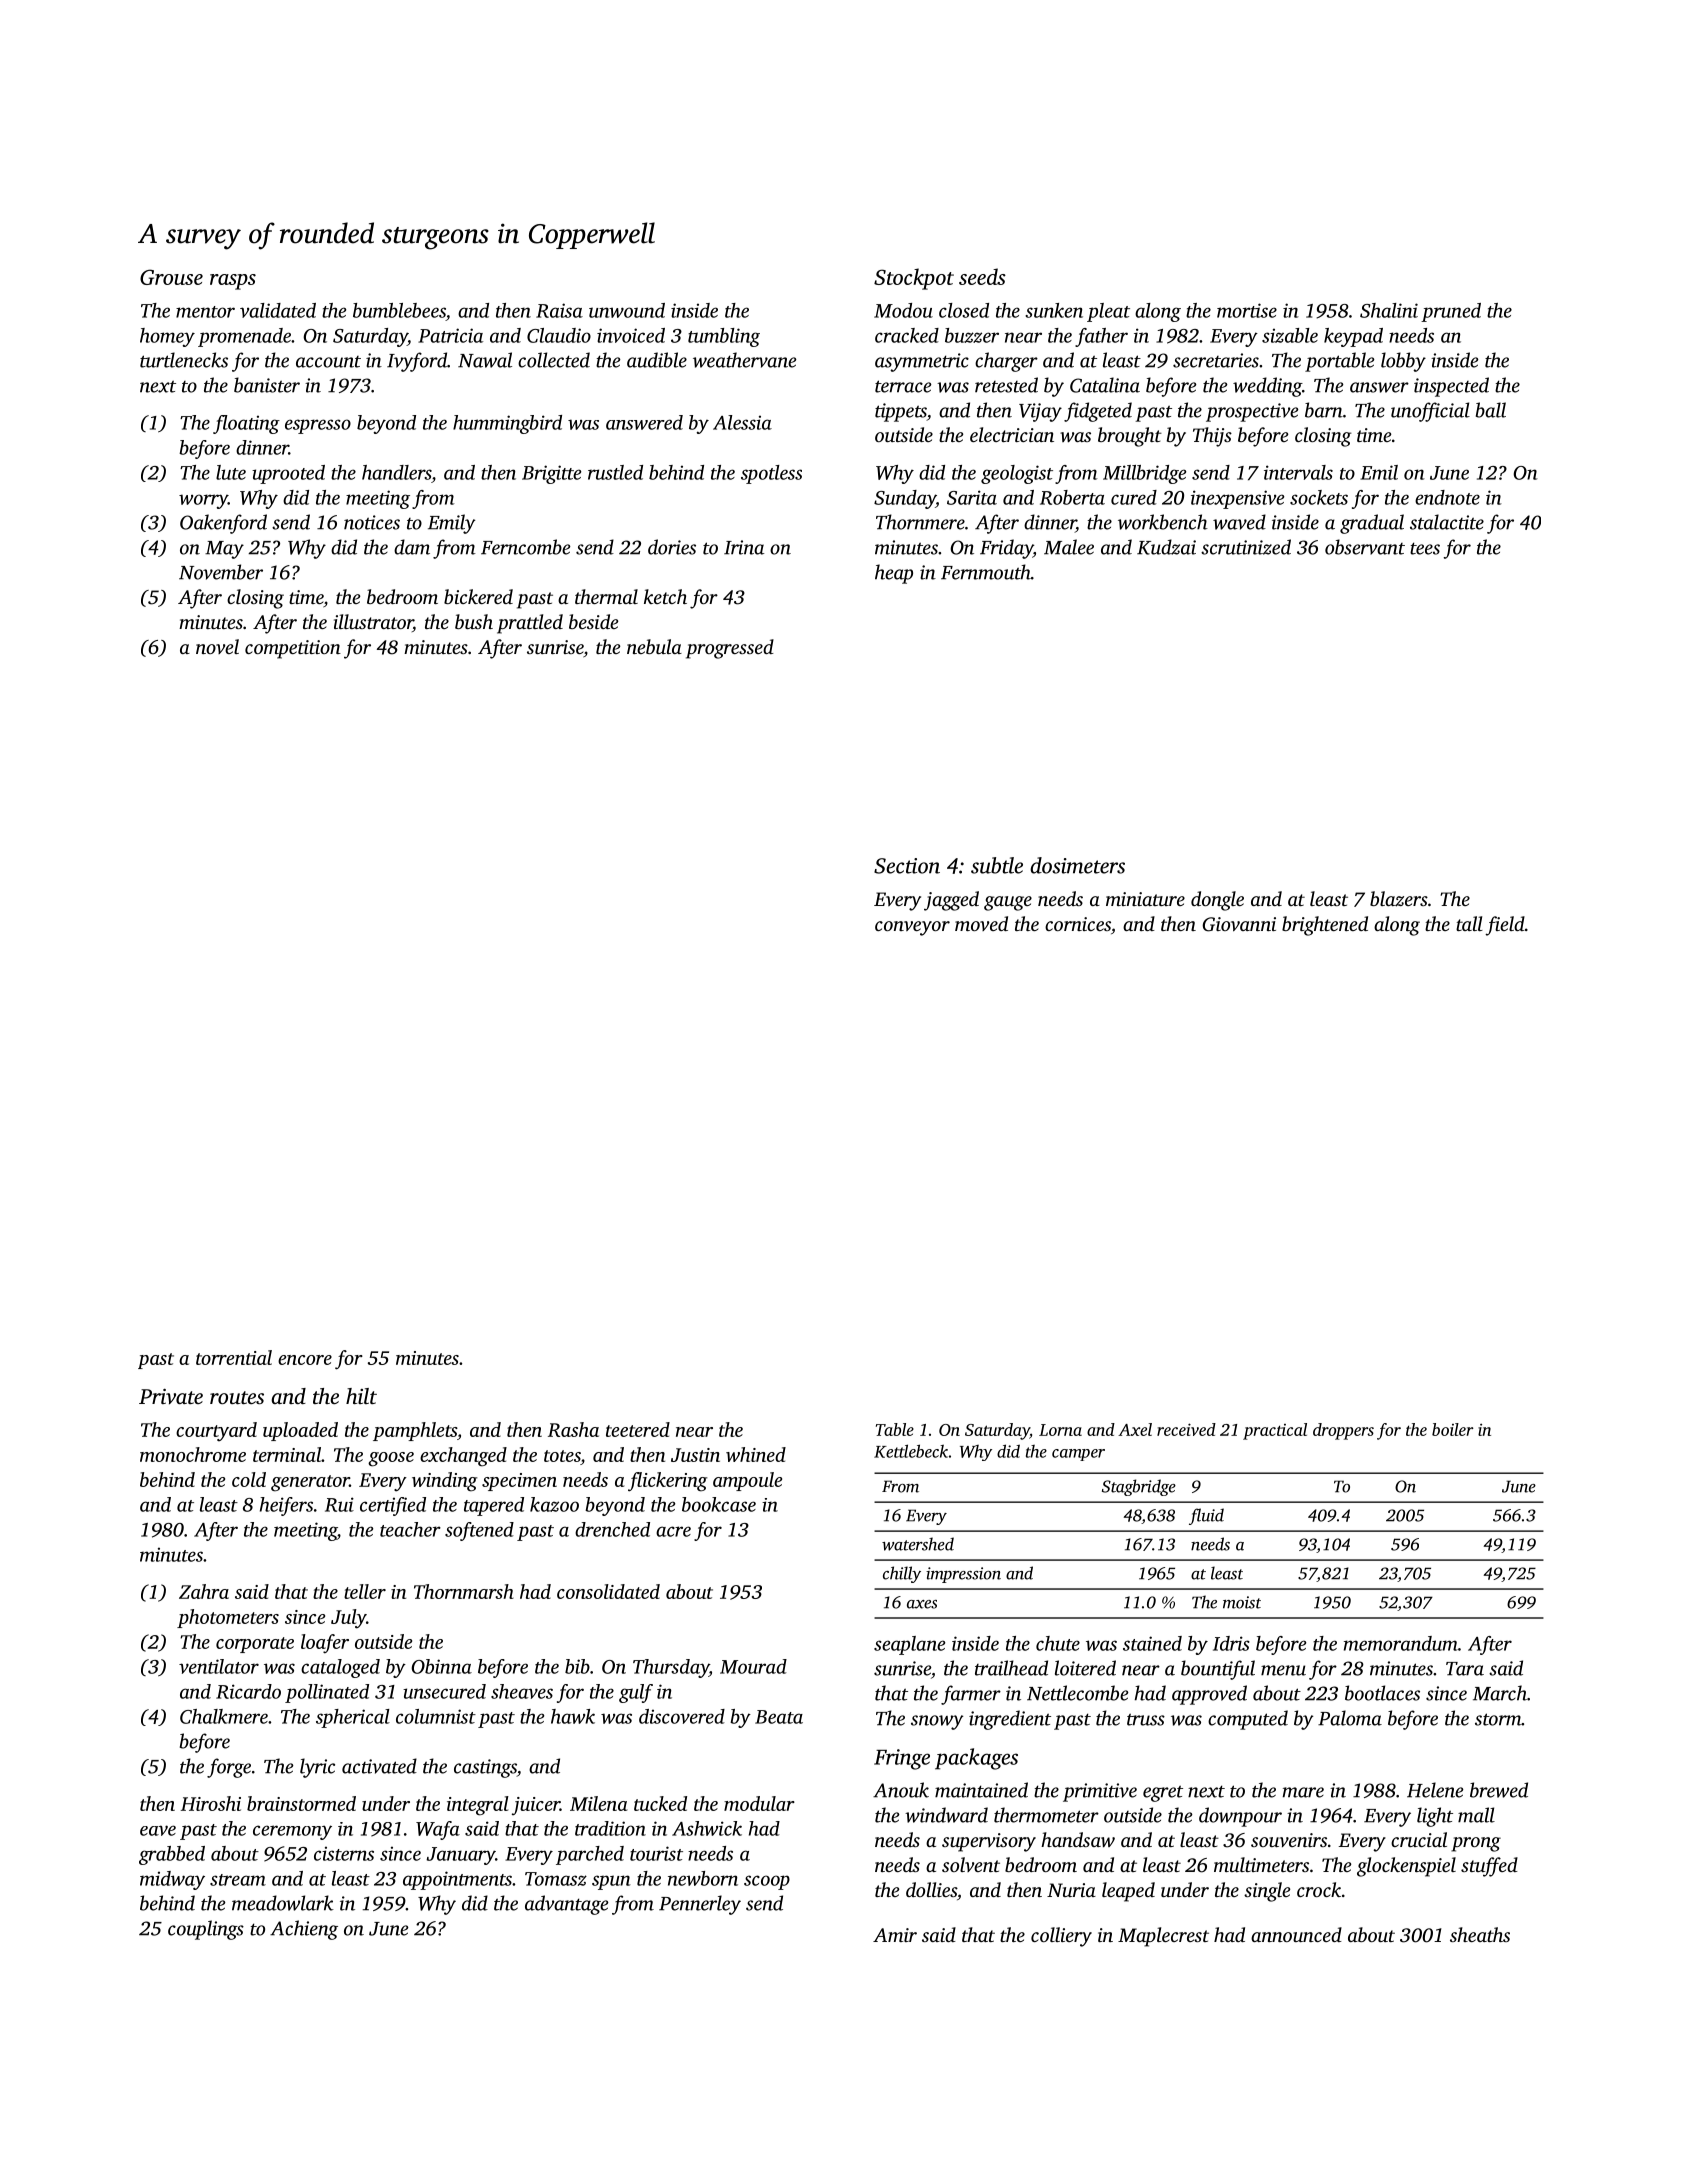 The image size is (1683, 2178). I want to click on Achieng, so click(304, 1930).
